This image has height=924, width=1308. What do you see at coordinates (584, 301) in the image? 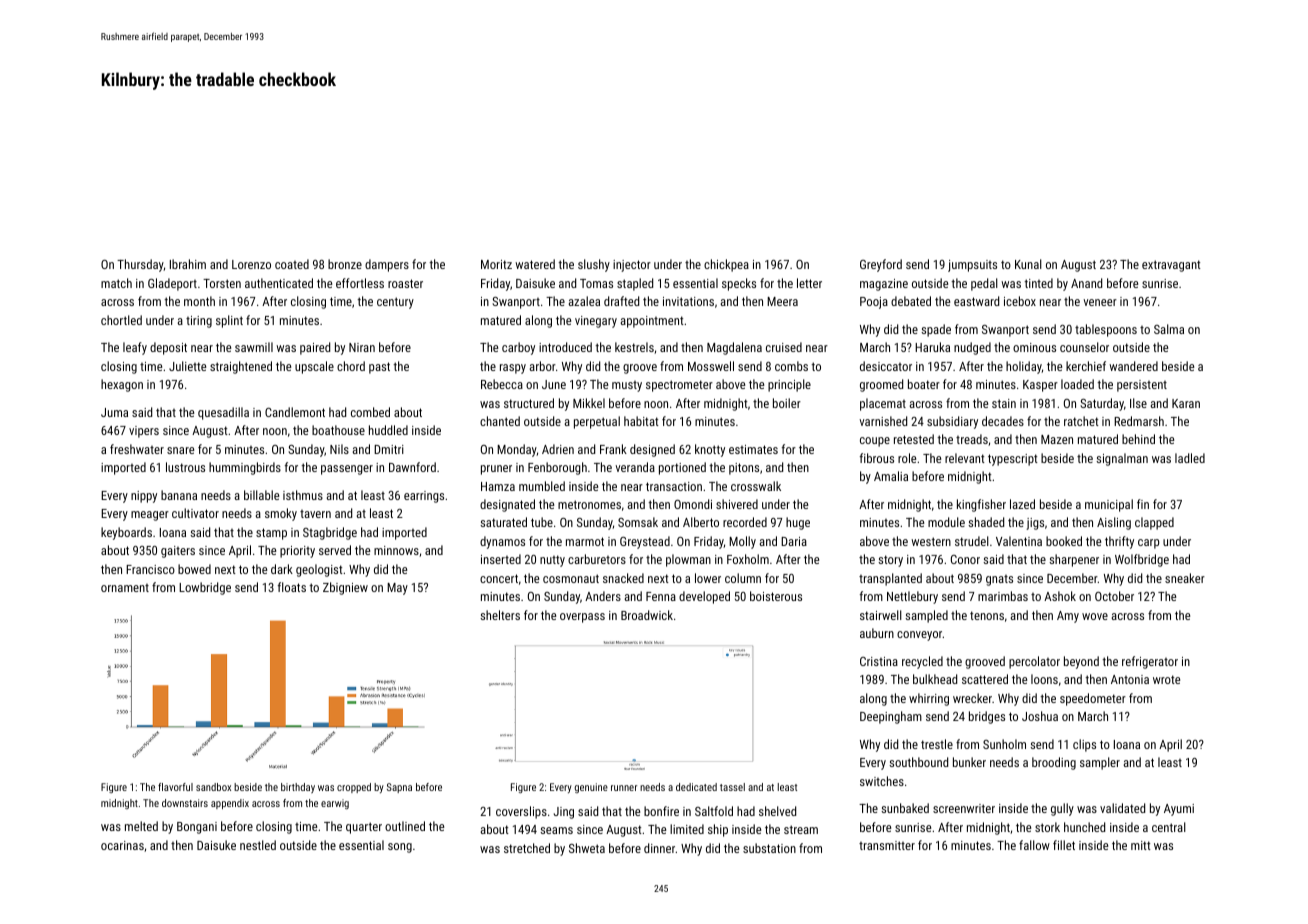
I see `azalea` at bounding box center [584, 301].
